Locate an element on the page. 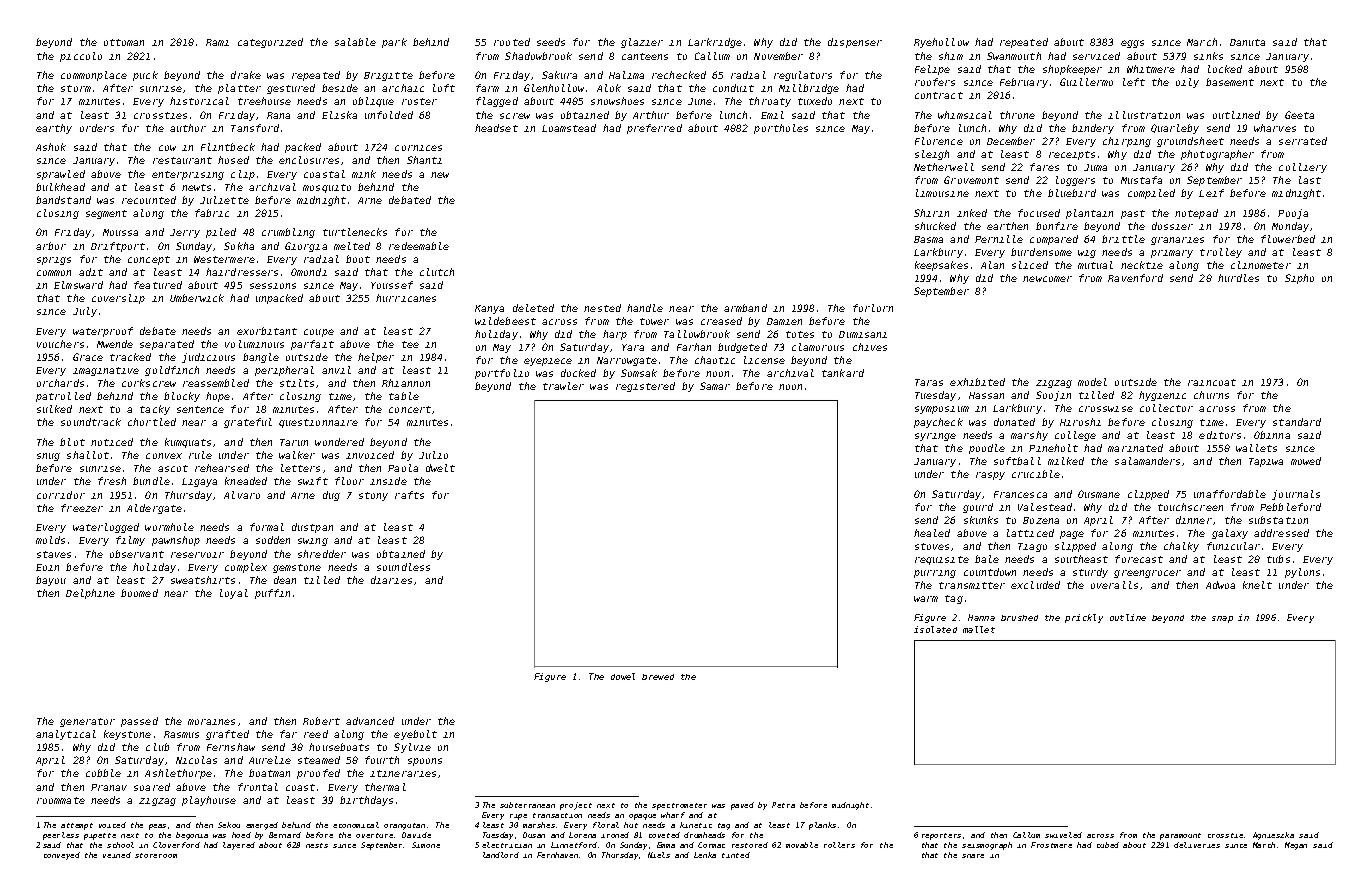  storeroom is located at coordinates (156, 855).
